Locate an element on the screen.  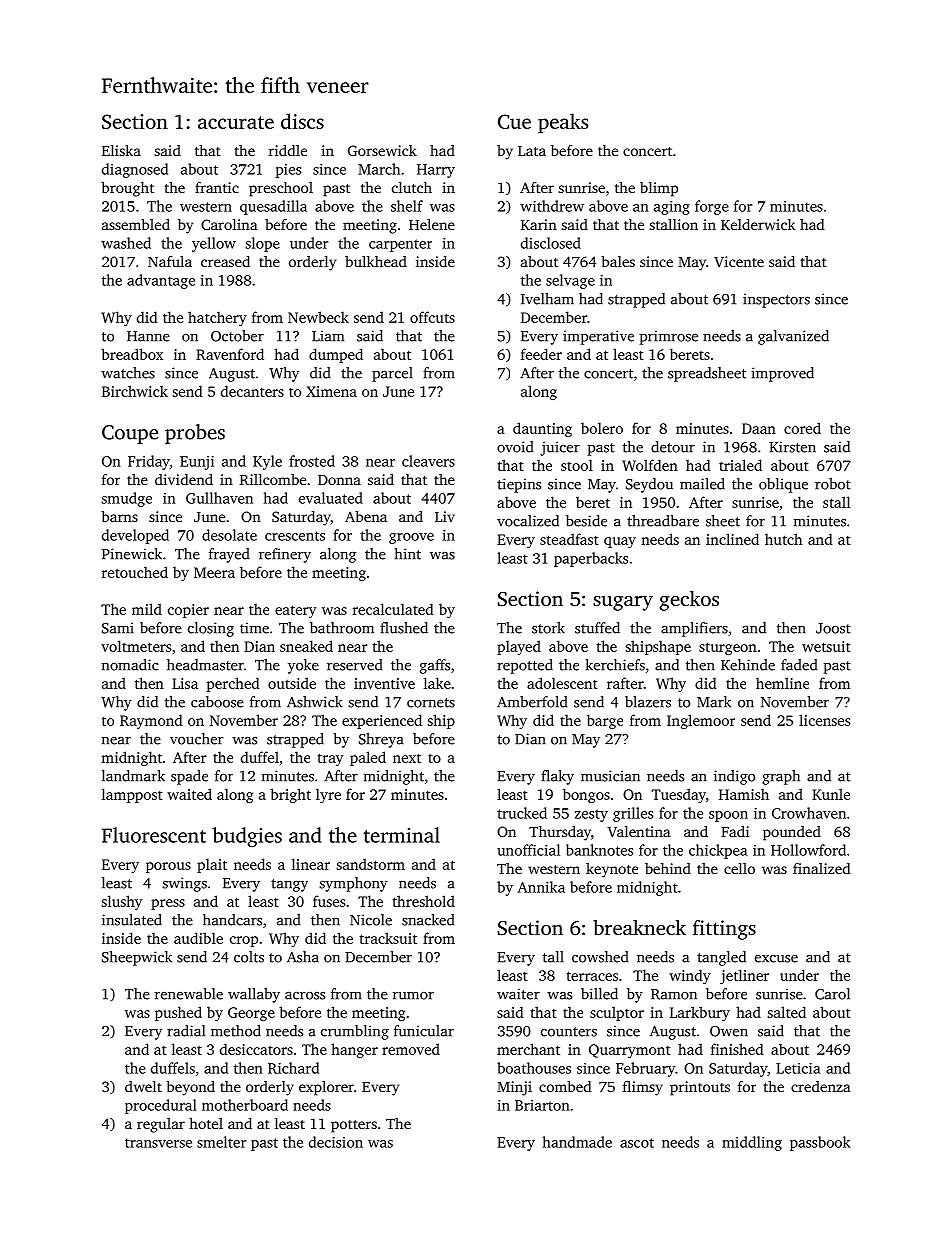
Cue is located at coordinates (514, 121).
